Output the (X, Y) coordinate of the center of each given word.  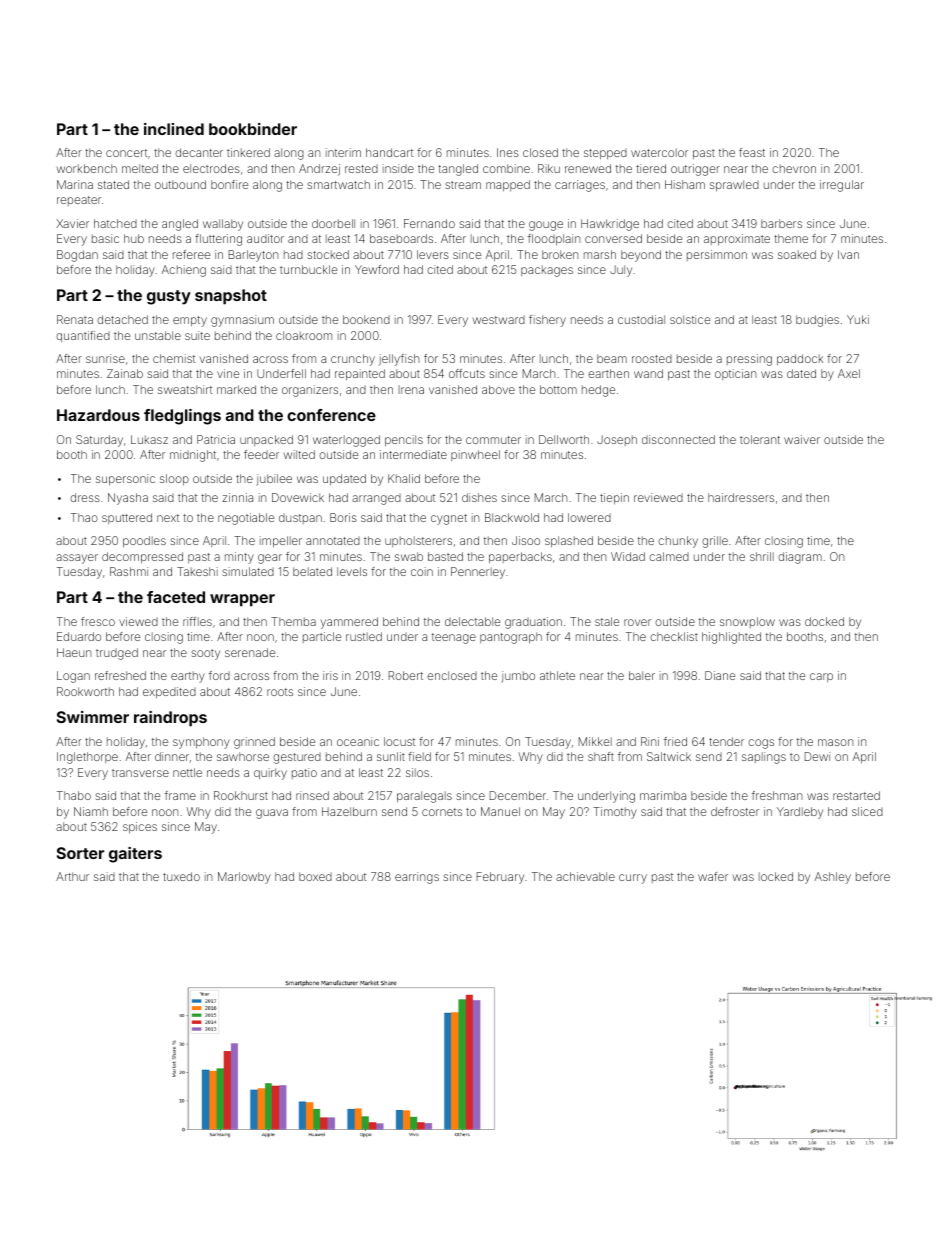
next (168, 518)
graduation (533, 623)
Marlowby (244, 878)
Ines (508, 152)
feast (752, 152)
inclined (174, 129)
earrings (417, 878)
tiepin (614, 499)
